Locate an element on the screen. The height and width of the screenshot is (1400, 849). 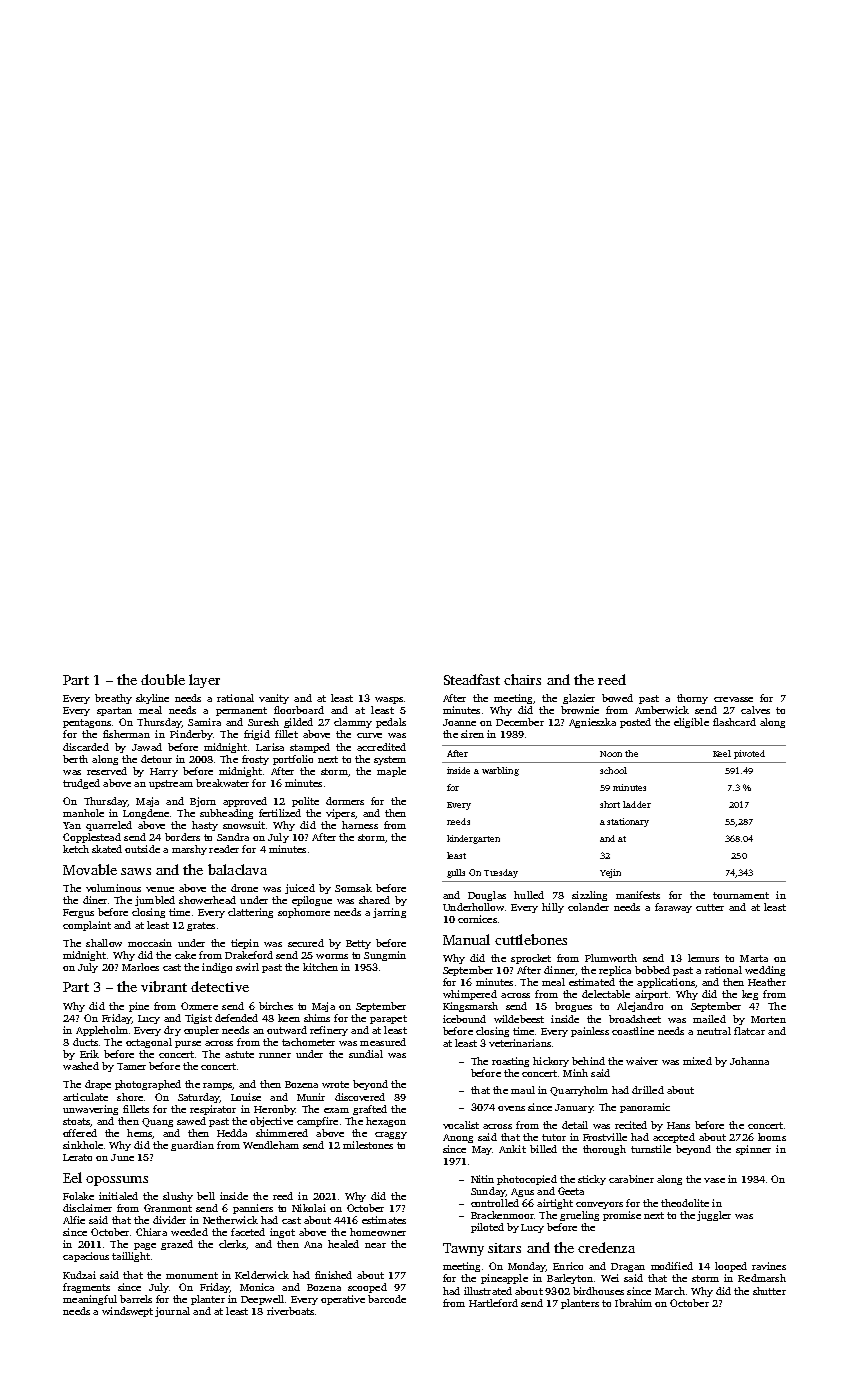
hexagon is located at coordinates (386, 1122).
